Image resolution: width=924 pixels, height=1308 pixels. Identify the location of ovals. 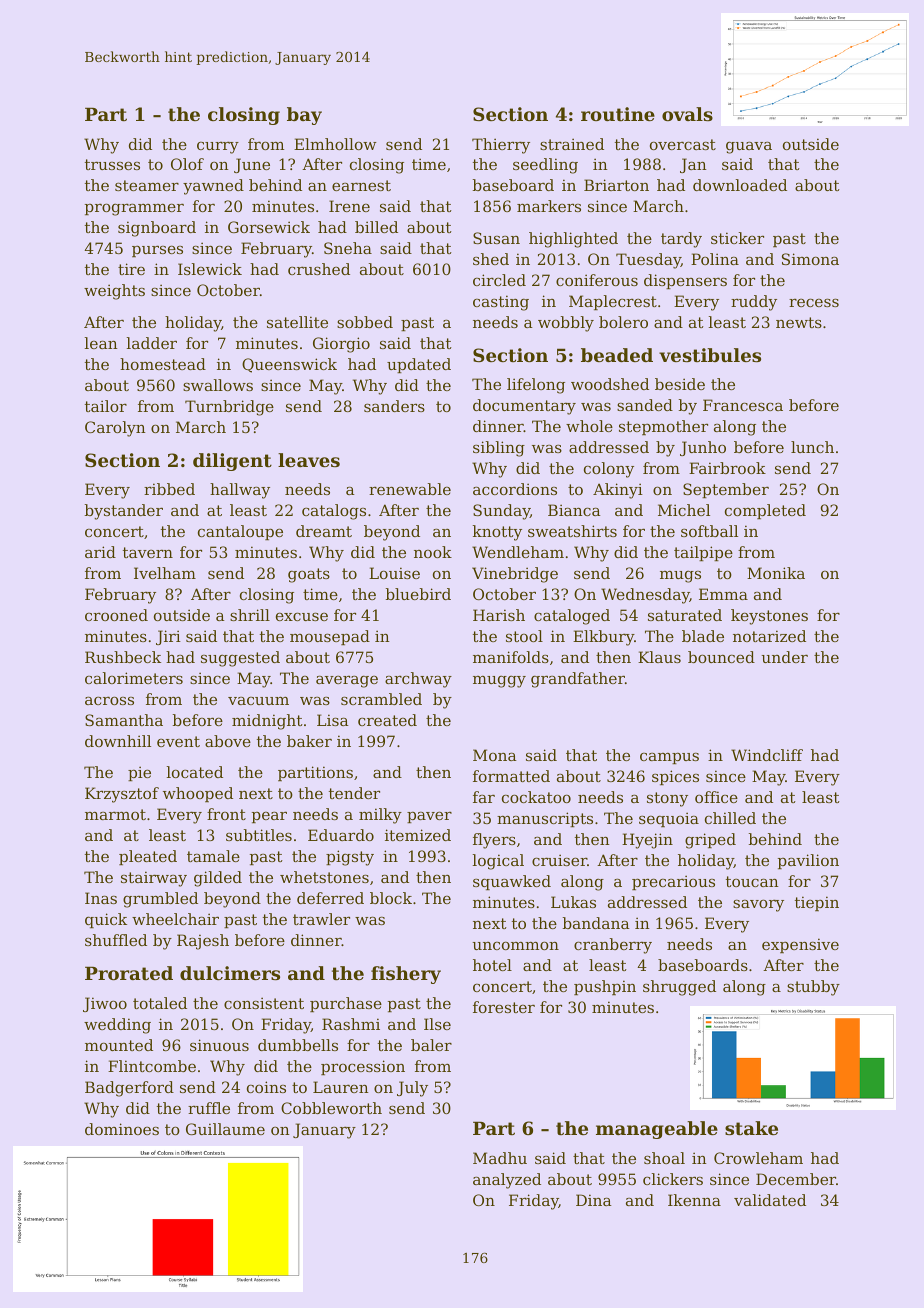
(687, 114).
